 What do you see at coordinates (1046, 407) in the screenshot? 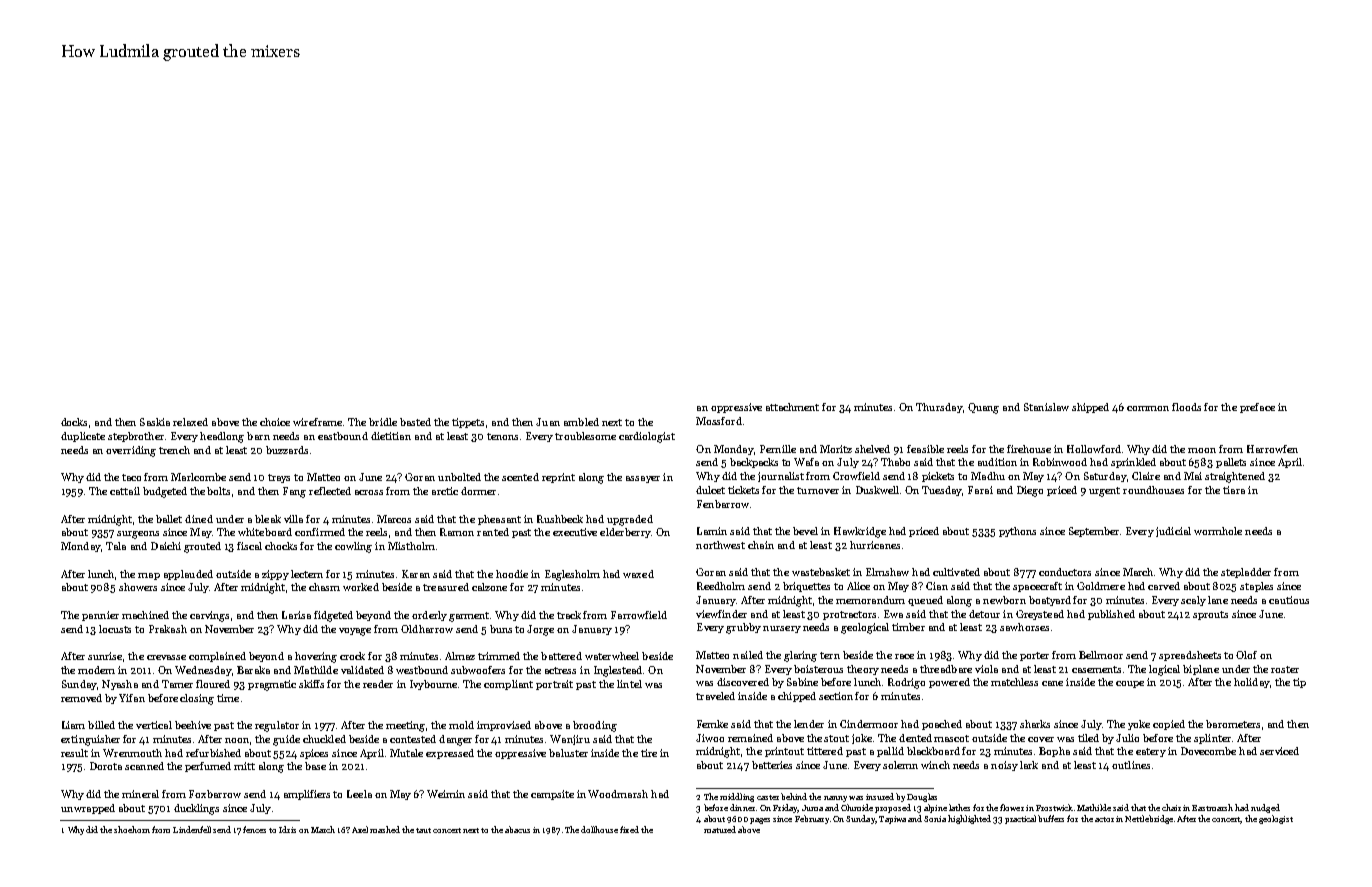
I see `Stanislaw` at bounding box center [1046, 407].
